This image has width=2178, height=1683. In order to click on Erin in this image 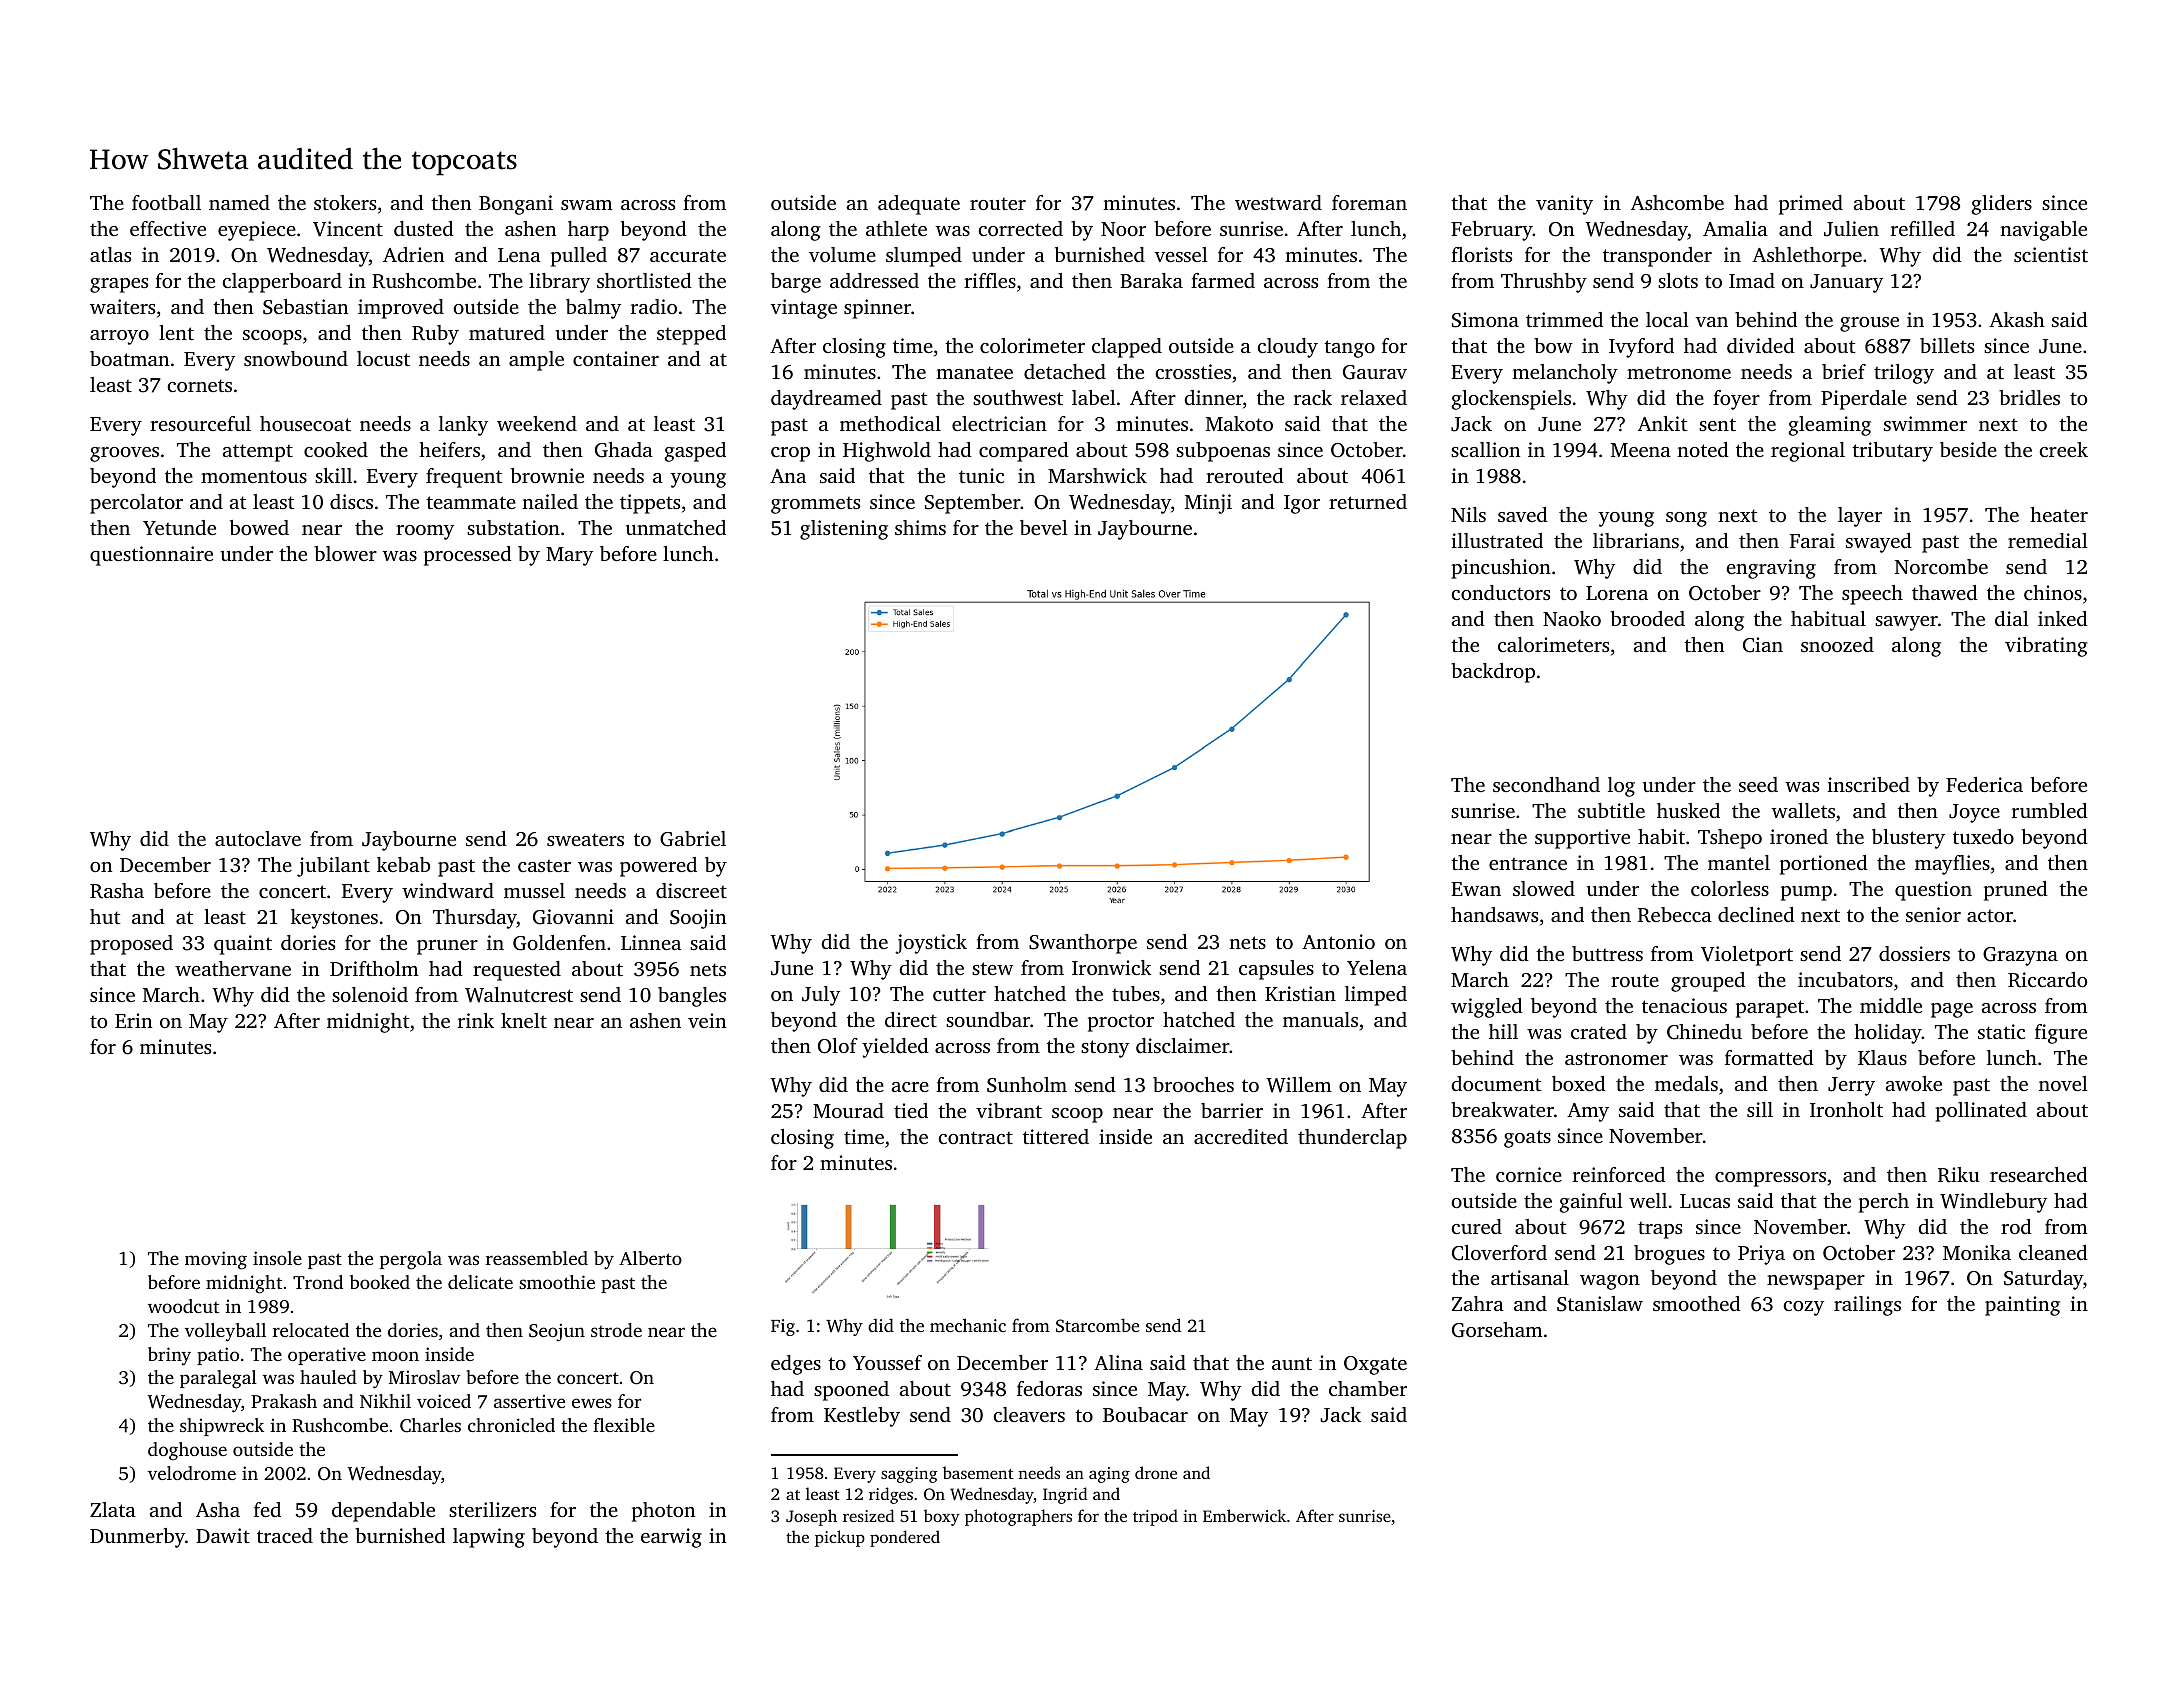, I will do `click(133, 1020)`.
